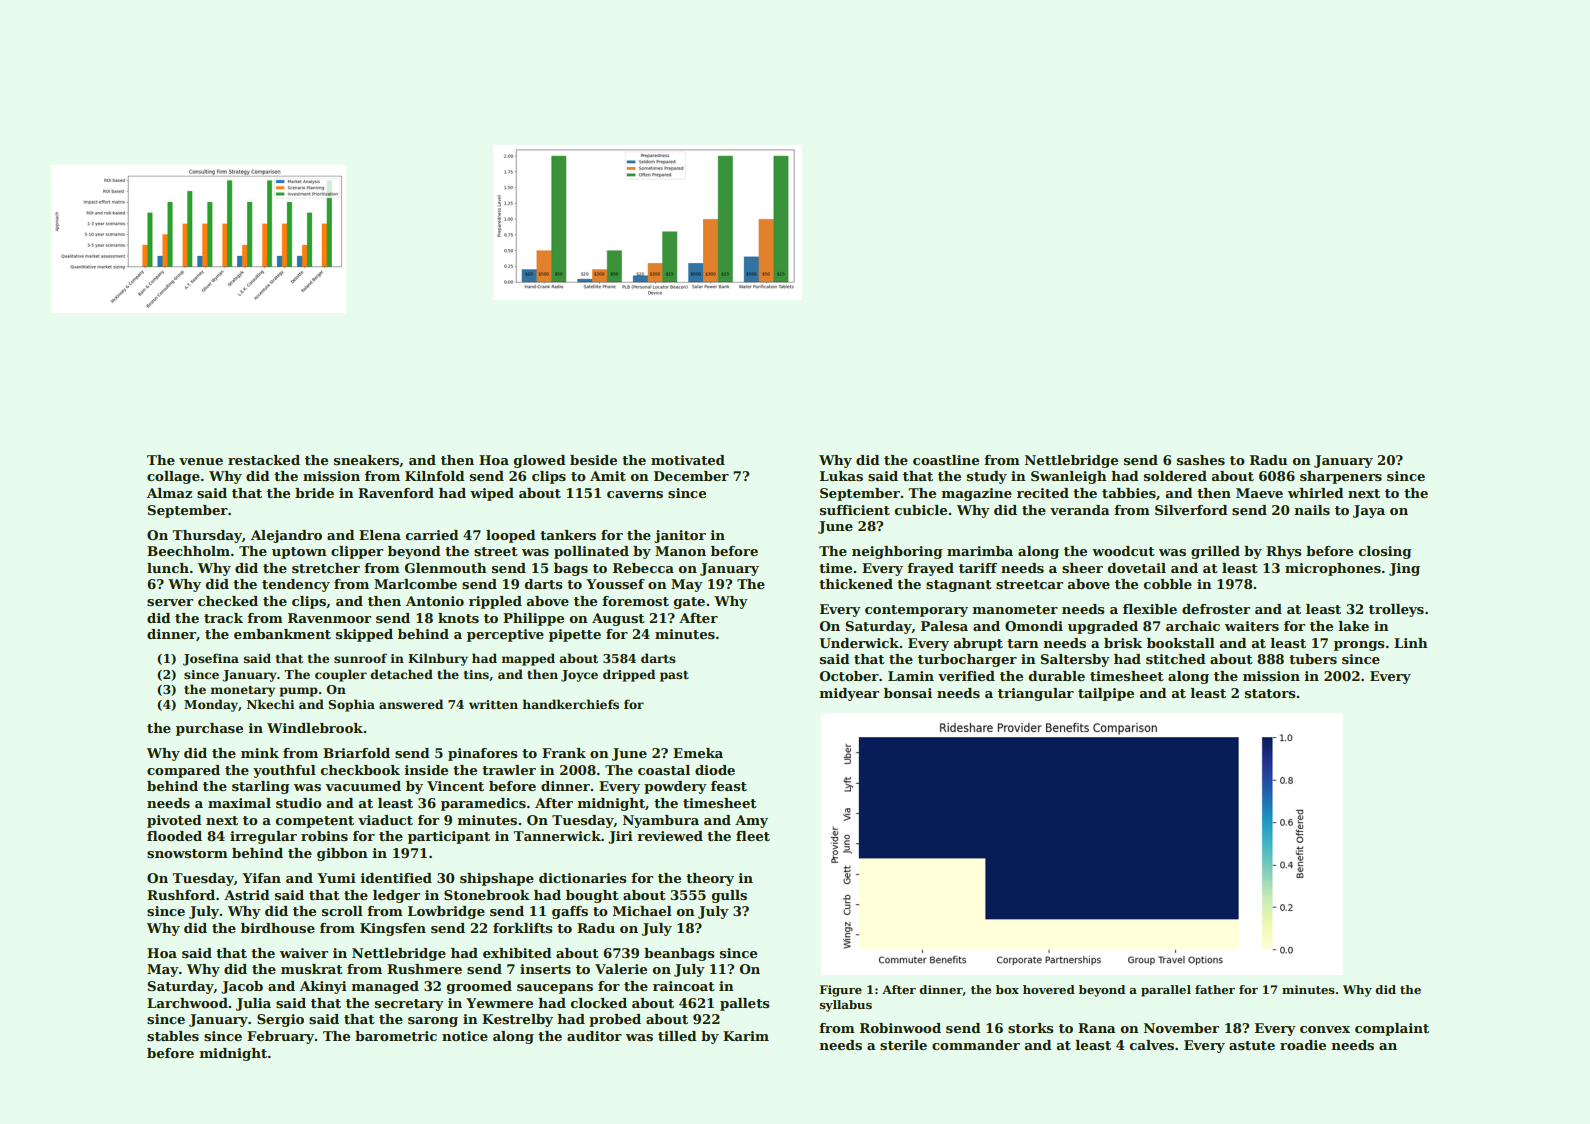 This screenshot has width=1590, height=1124. What do you see at coordinates (458, 618) in the screenshot?
I see `knots` at bounding box center [458, 618].
